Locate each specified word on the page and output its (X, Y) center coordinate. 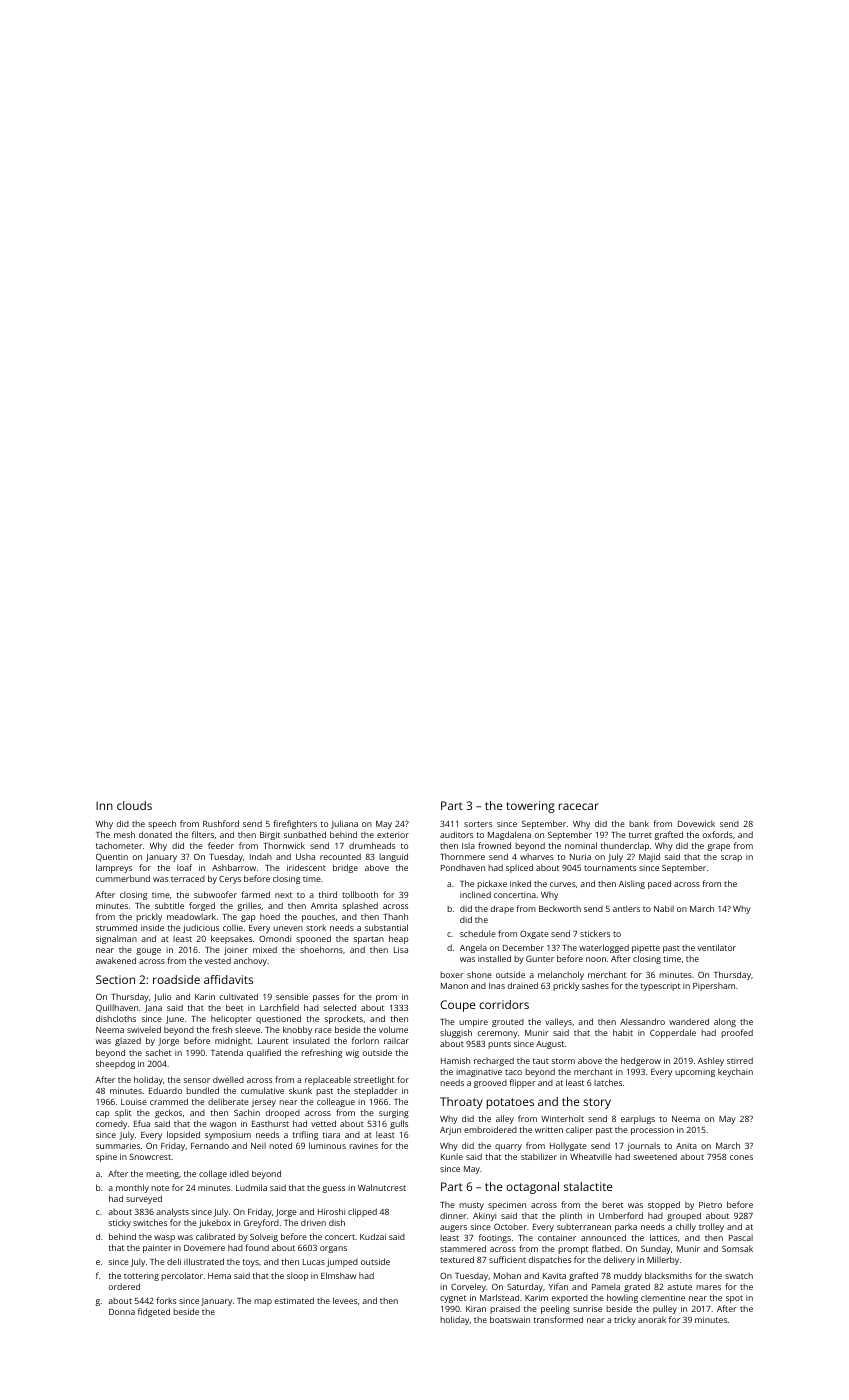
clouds (134, 805)
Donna (122, 1312)
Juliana (344, 824)
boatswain (510, 1319)
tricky (625, 1320)
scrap (731, 858)
